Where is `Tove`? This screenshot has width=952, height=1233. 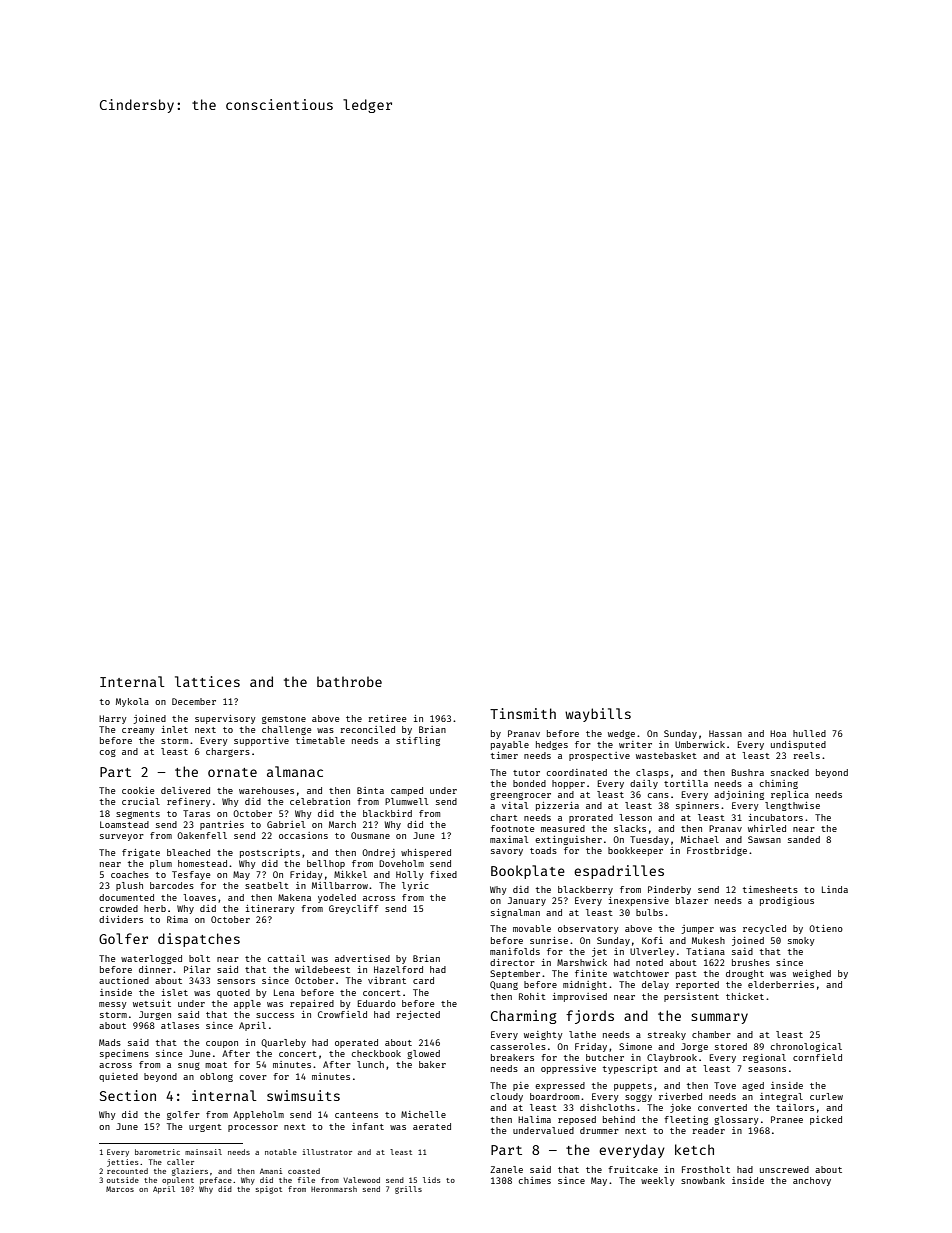 Tove is located at coordinates (725, 1085).
